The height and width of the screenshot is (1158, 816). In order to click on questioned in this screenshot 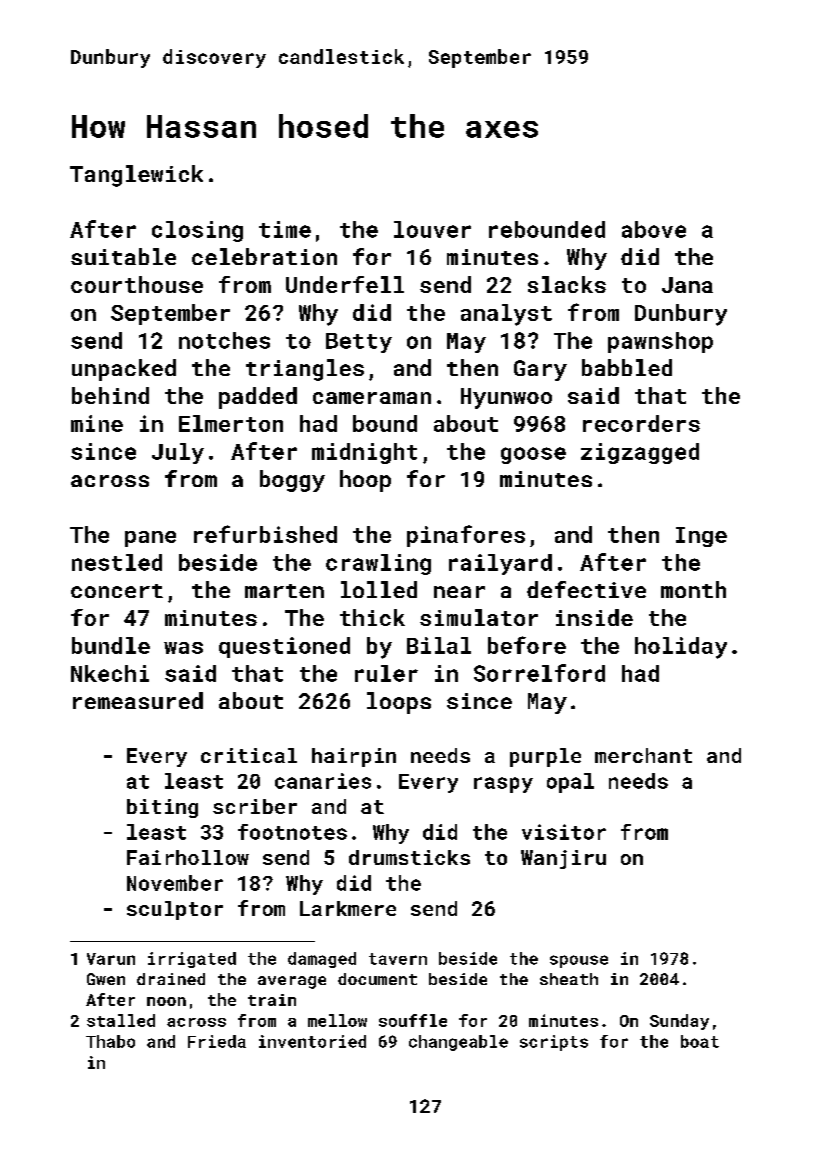, I will do `click(284, 647)`.
